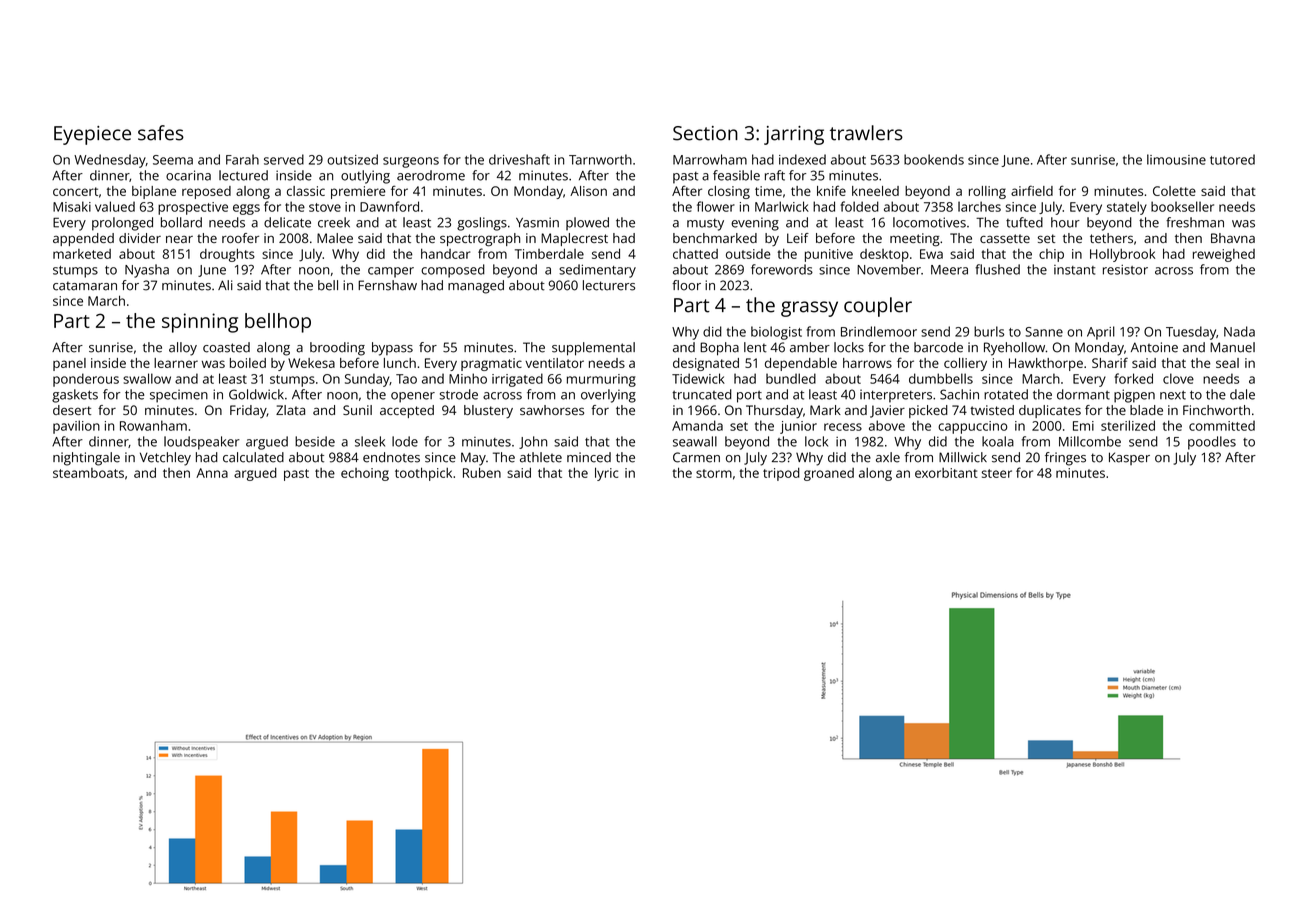  What do you see at coordinates (1232, 159) in the screenshot?
I see `tutored` at bounding box center [1232, 159].
